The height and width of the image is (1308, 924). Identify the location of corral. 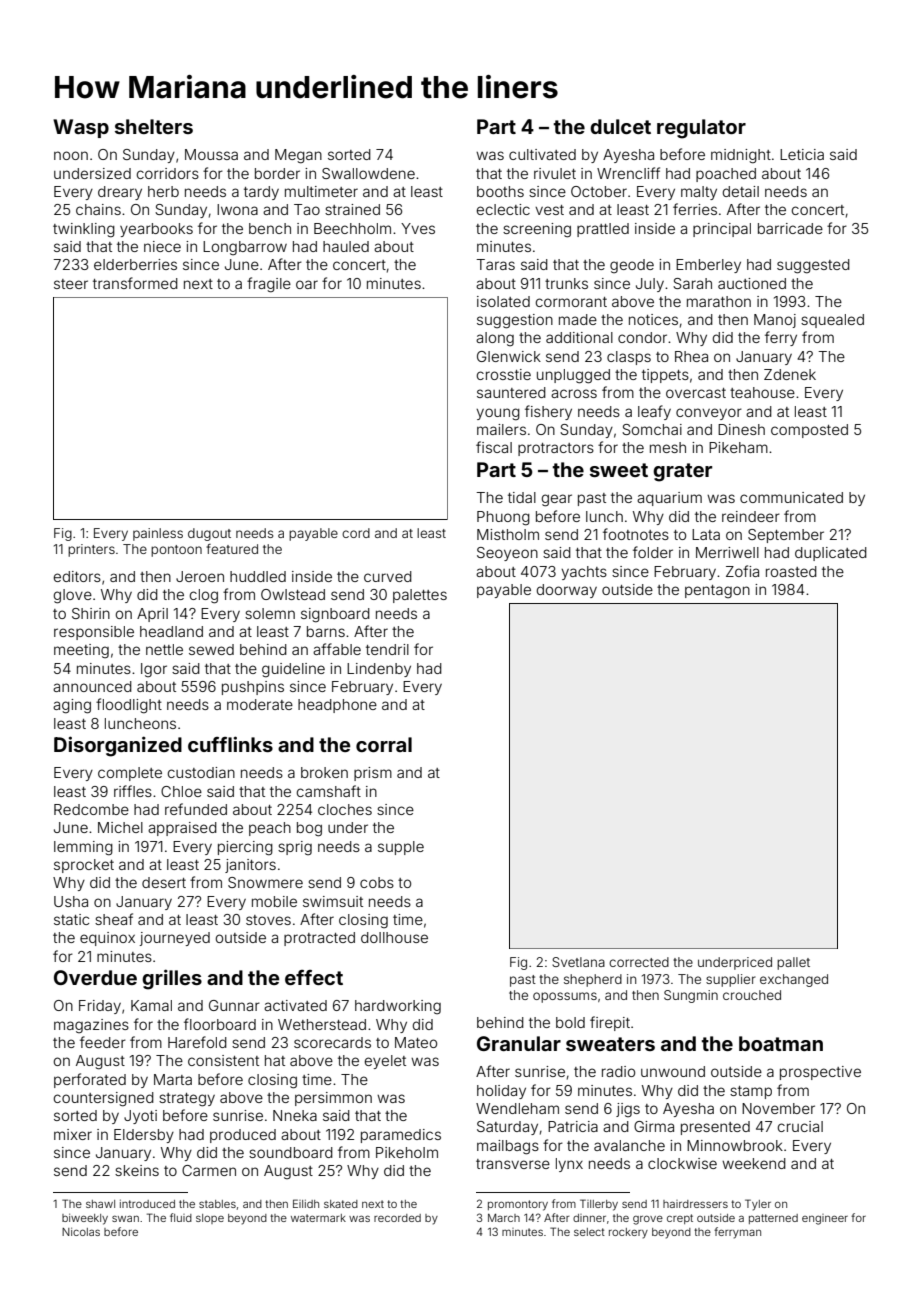
(384, 744).
